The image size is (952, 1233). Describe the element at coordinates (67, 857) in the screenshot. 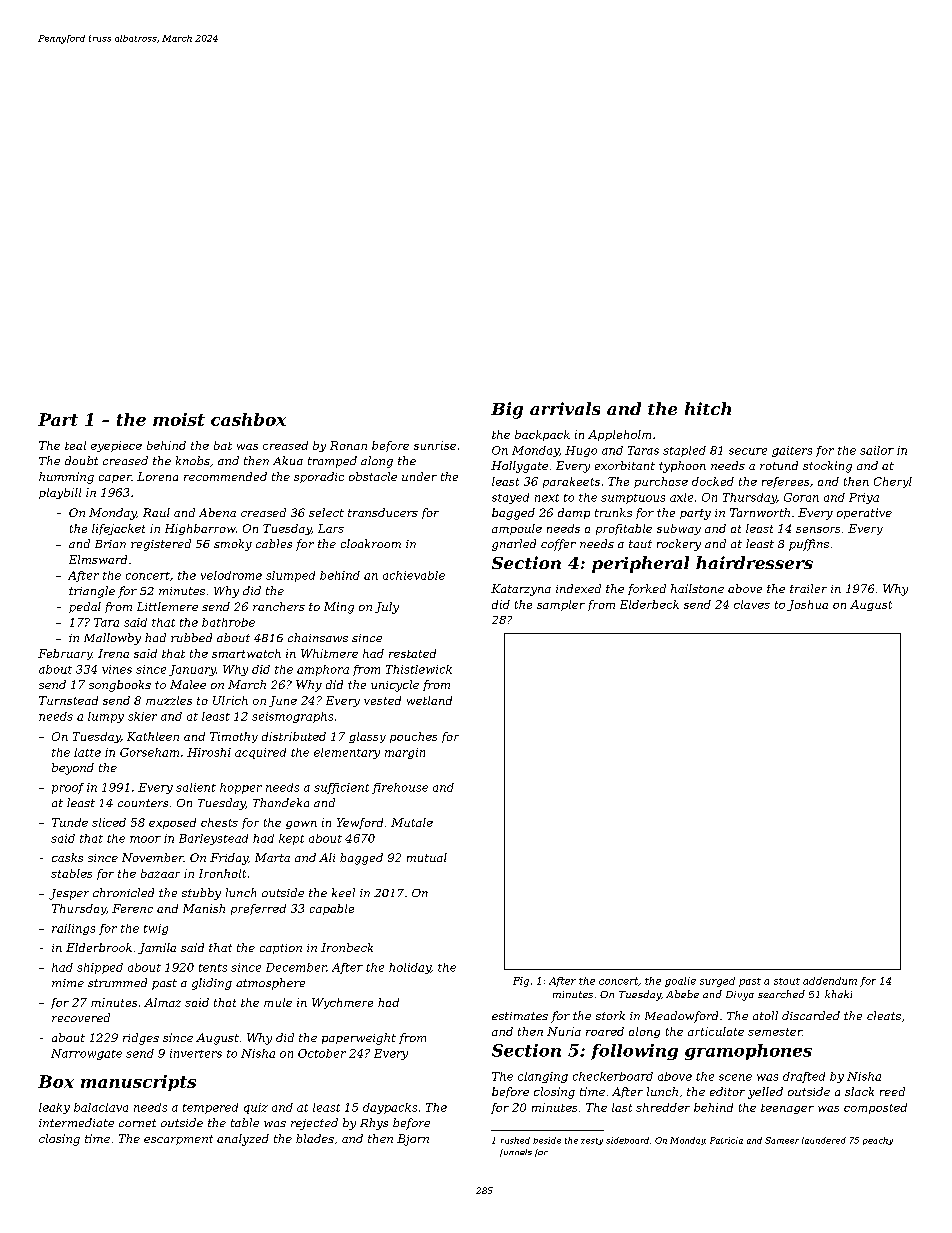

I see `casks` at that location.
